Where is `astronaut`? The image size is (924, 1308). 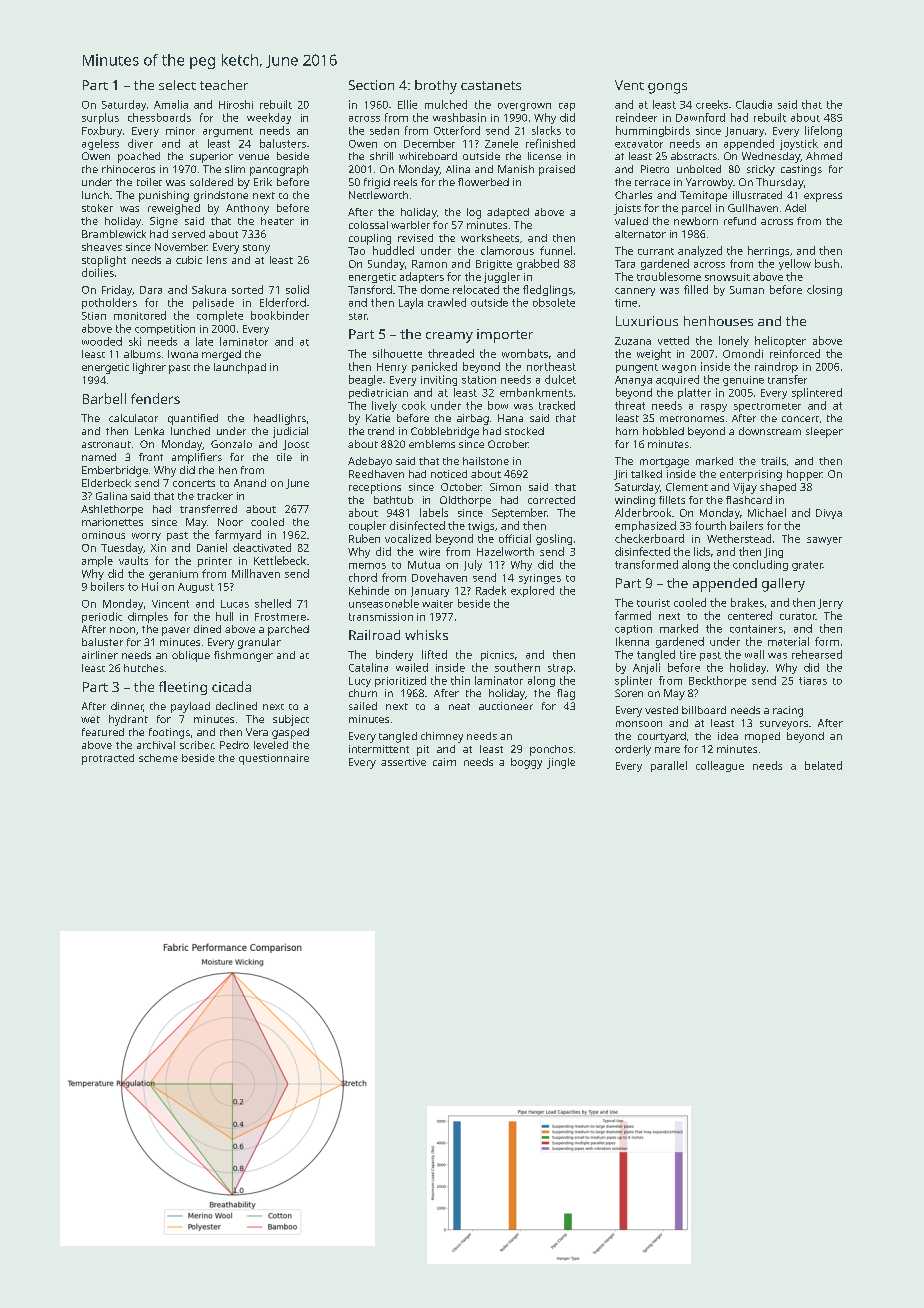 astronaut is located at coordinates (106, 444).
